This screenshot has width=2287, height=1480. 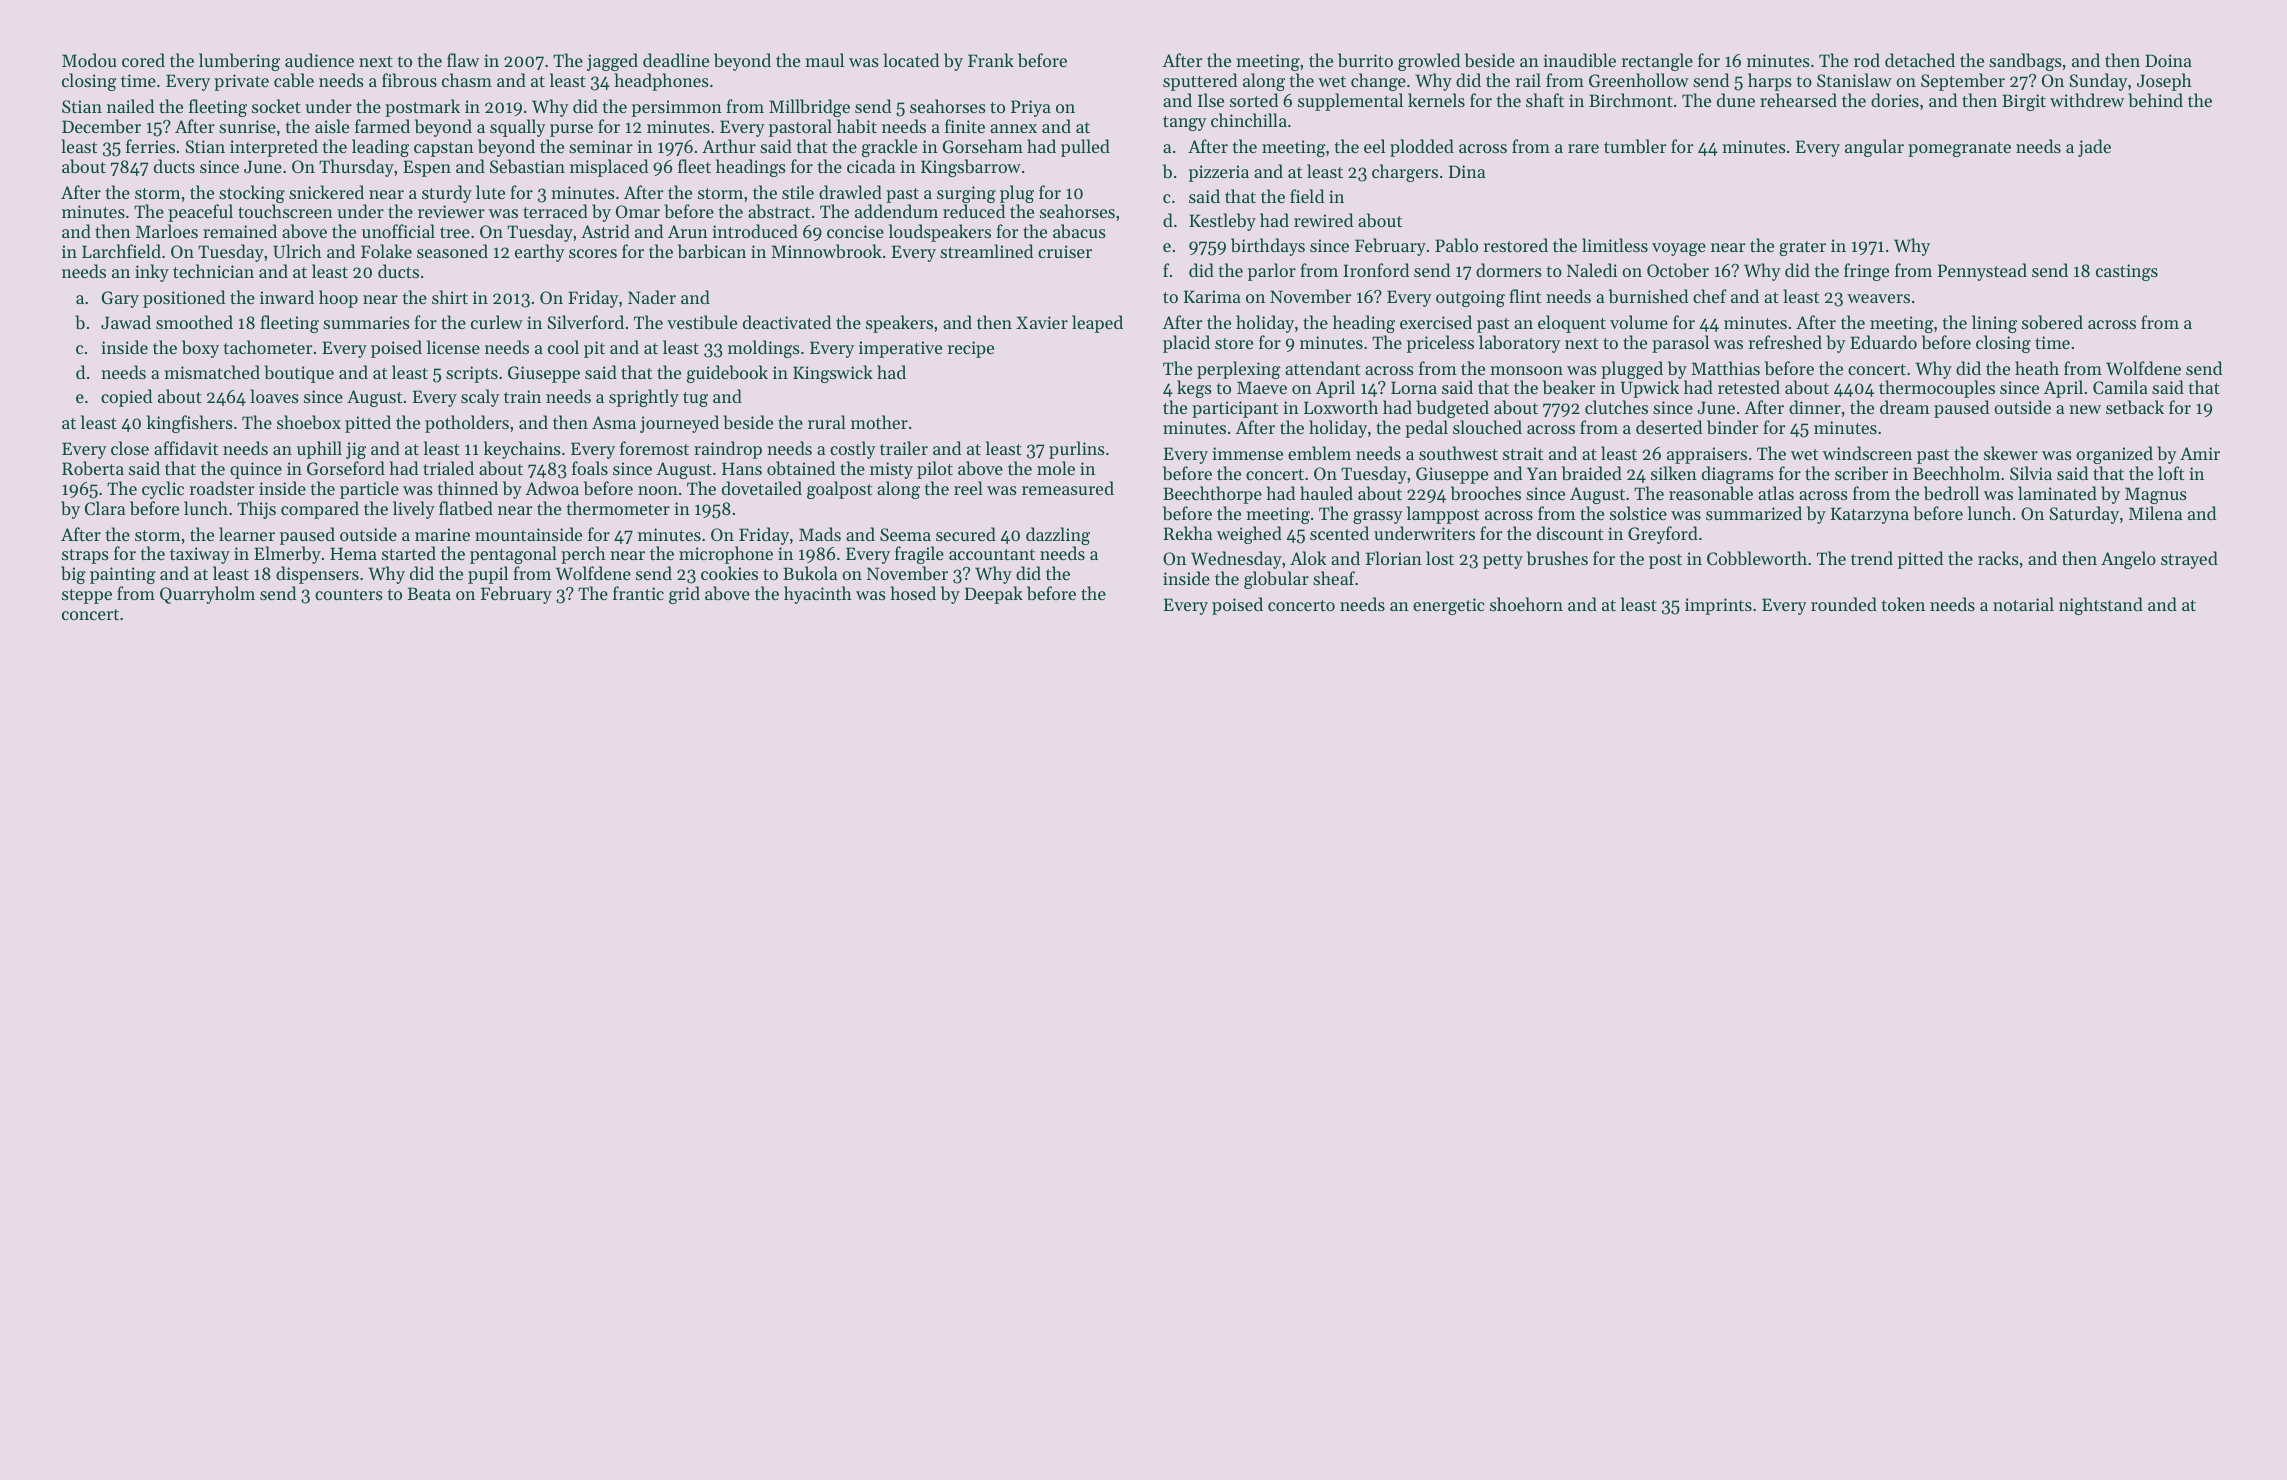 What do you see at coordinates (729, 573) in the screenshot?
I see `cookies` at bounding box center [729, 573].
